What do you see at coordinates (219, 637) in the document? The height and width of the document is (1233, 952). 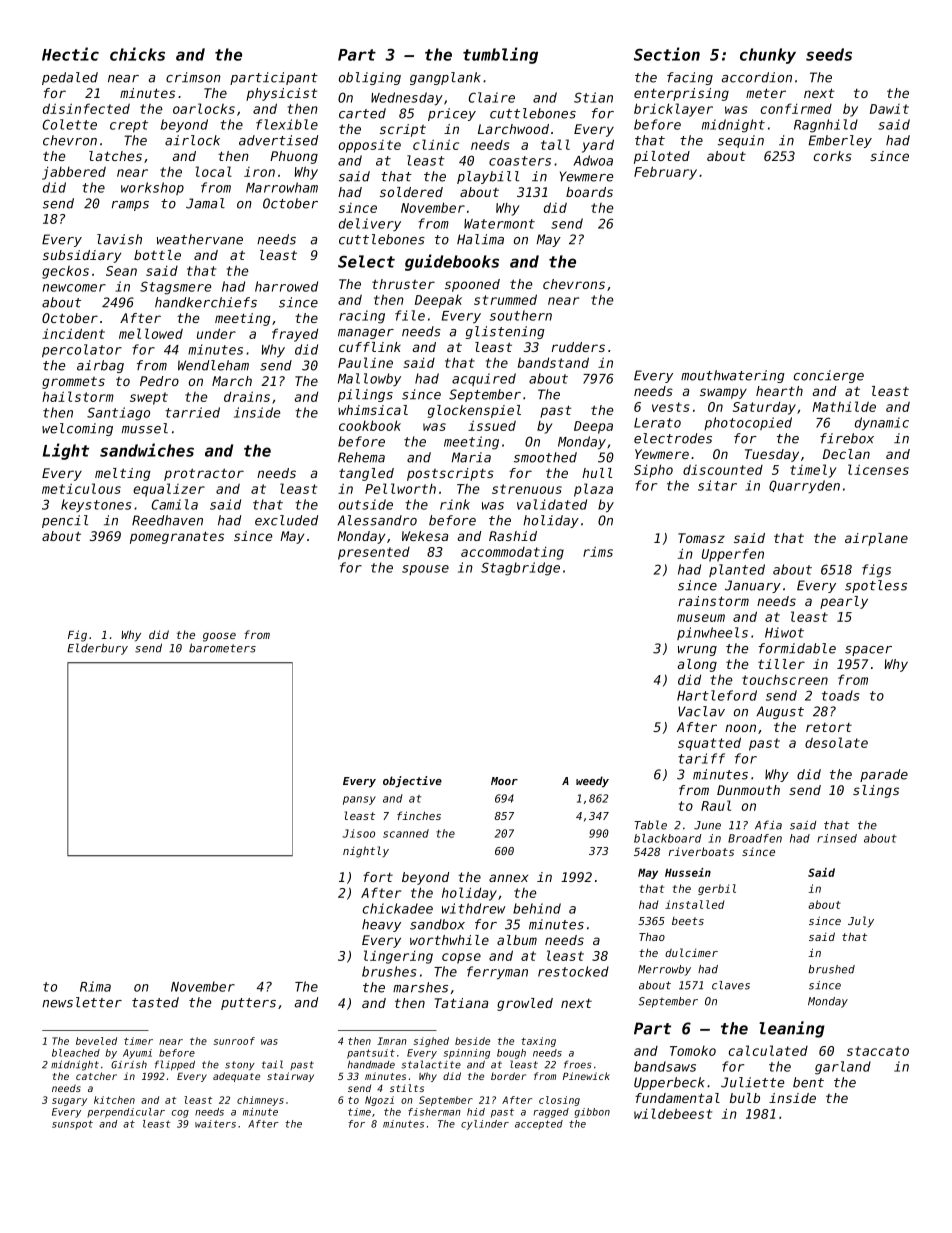 I see `goose` at bounding box center [219, 637].
